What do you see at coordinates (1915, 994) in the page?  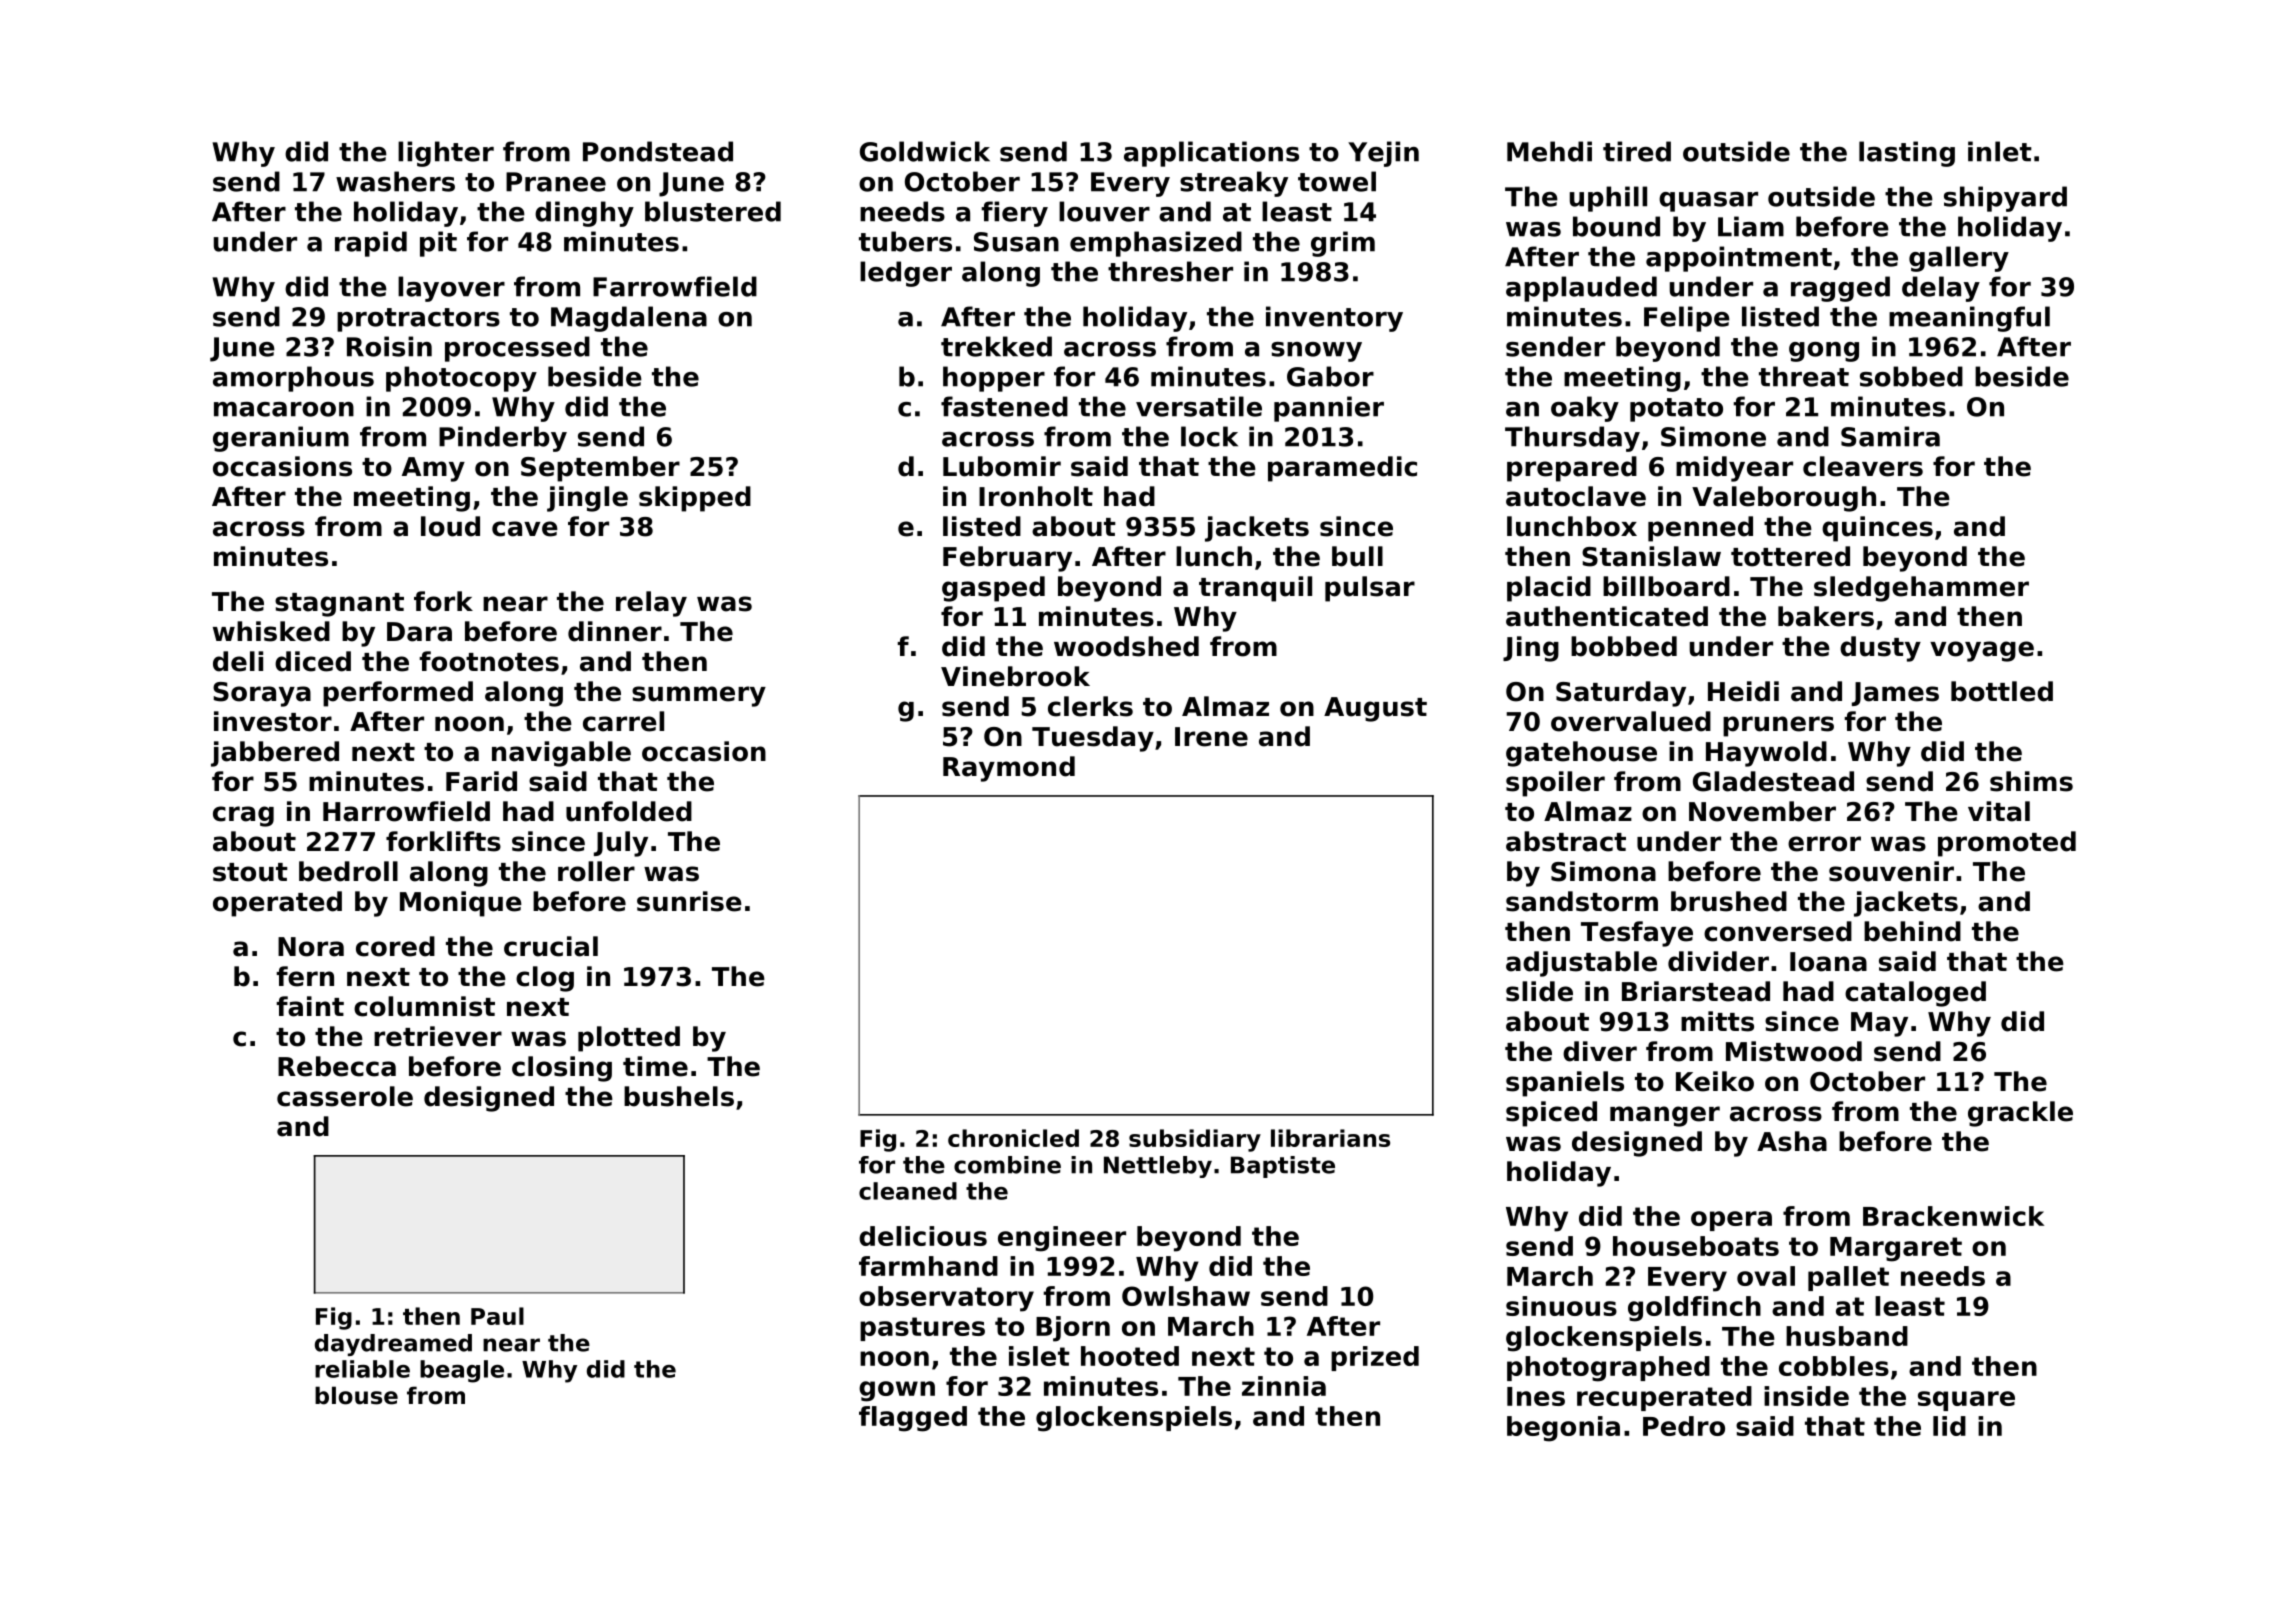 I see `cataloged` at bounding box center [1915, 994].
